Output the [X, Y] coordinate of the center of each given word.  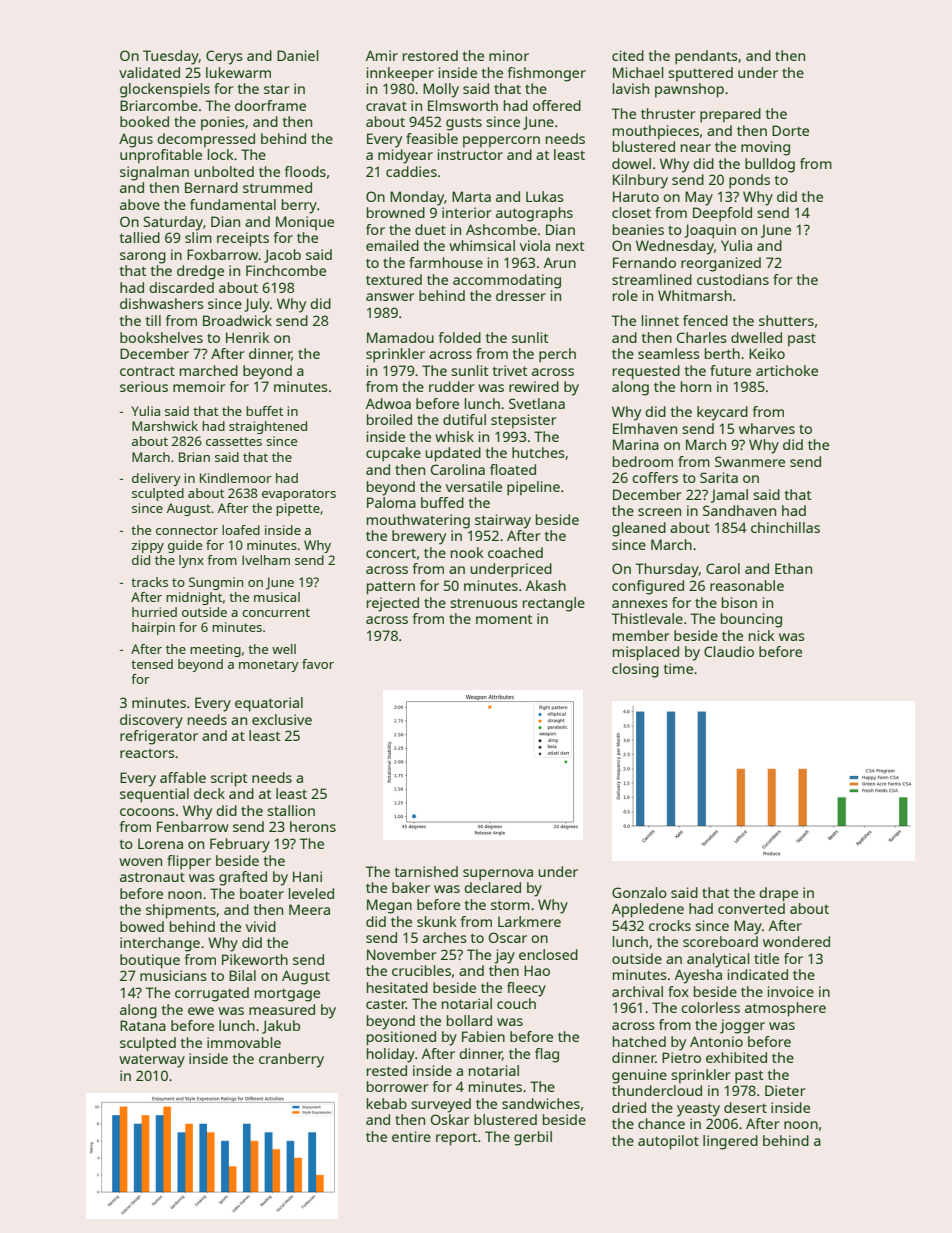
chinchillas [785, 527]
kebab [387, 1103]
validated [149, 72]
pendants [706, 57]
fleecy [526, 989]
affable [183, 777]
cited [628, 55]
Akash [546, 585]
